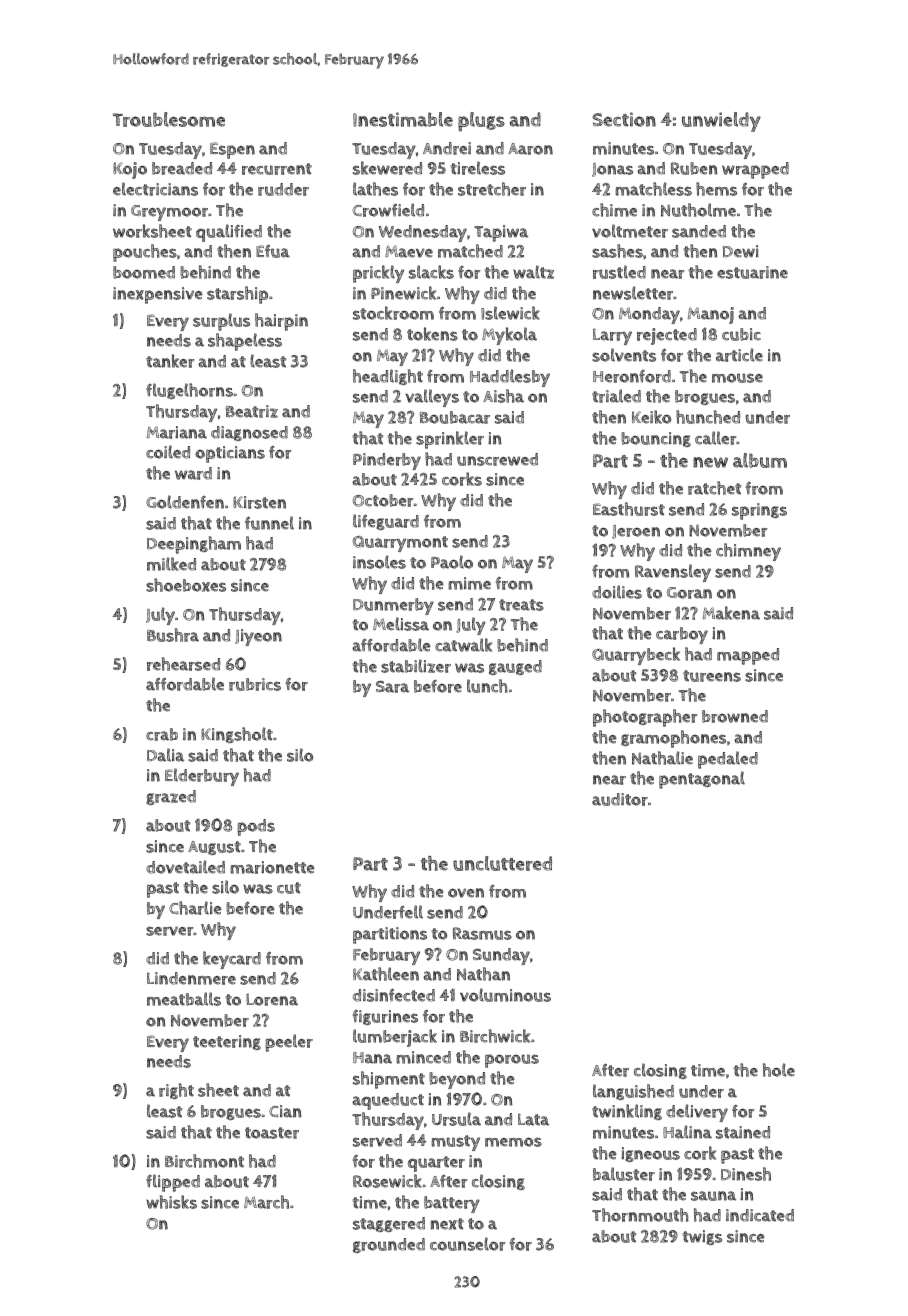 This screenshot has width=908, height=1316. I want to click on Troublesome, so click(169, 119).
